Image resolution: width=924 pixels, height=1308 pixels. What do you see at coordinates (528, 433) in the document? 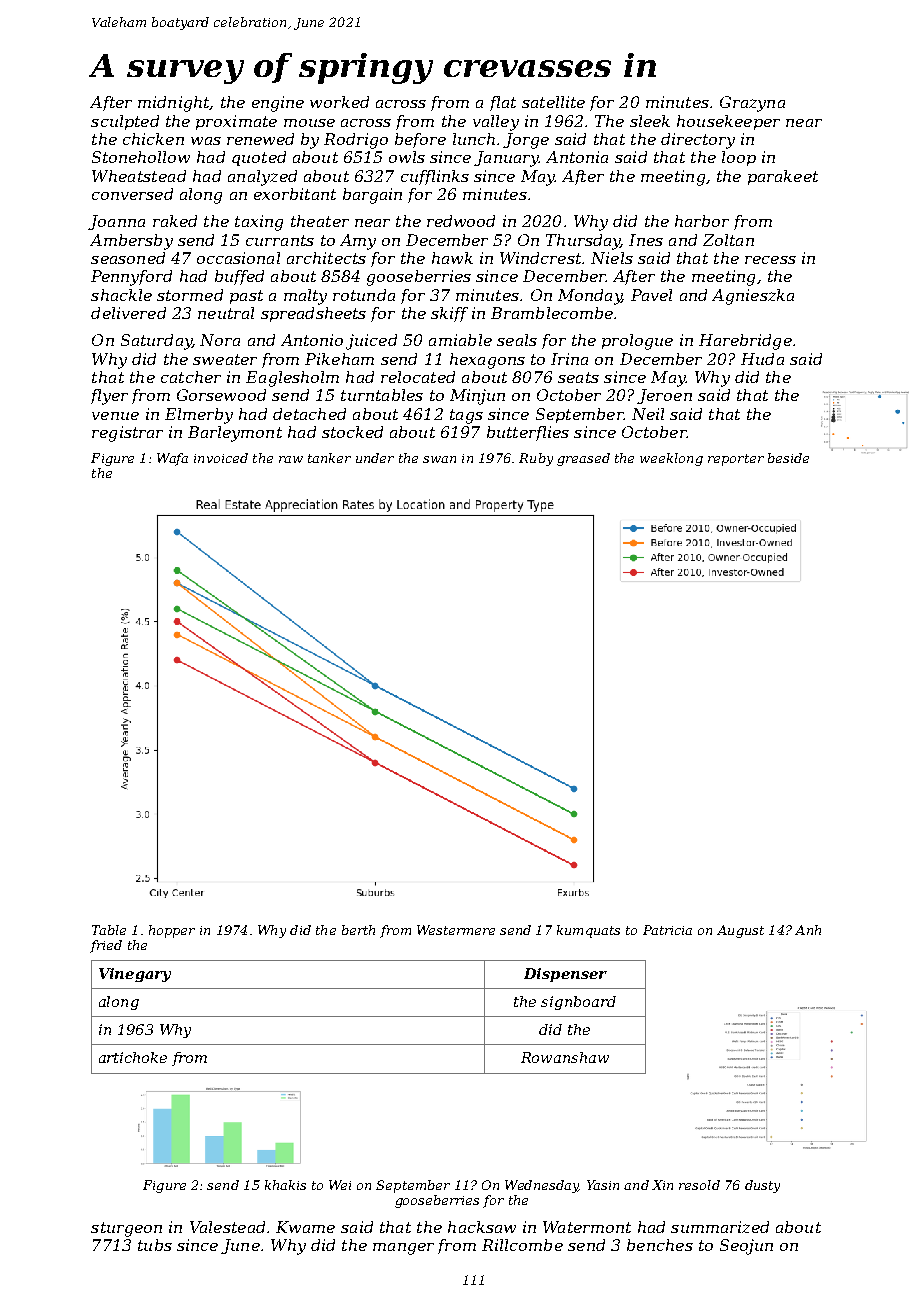
I see `butterflies` at bounding box center [528, 433].
